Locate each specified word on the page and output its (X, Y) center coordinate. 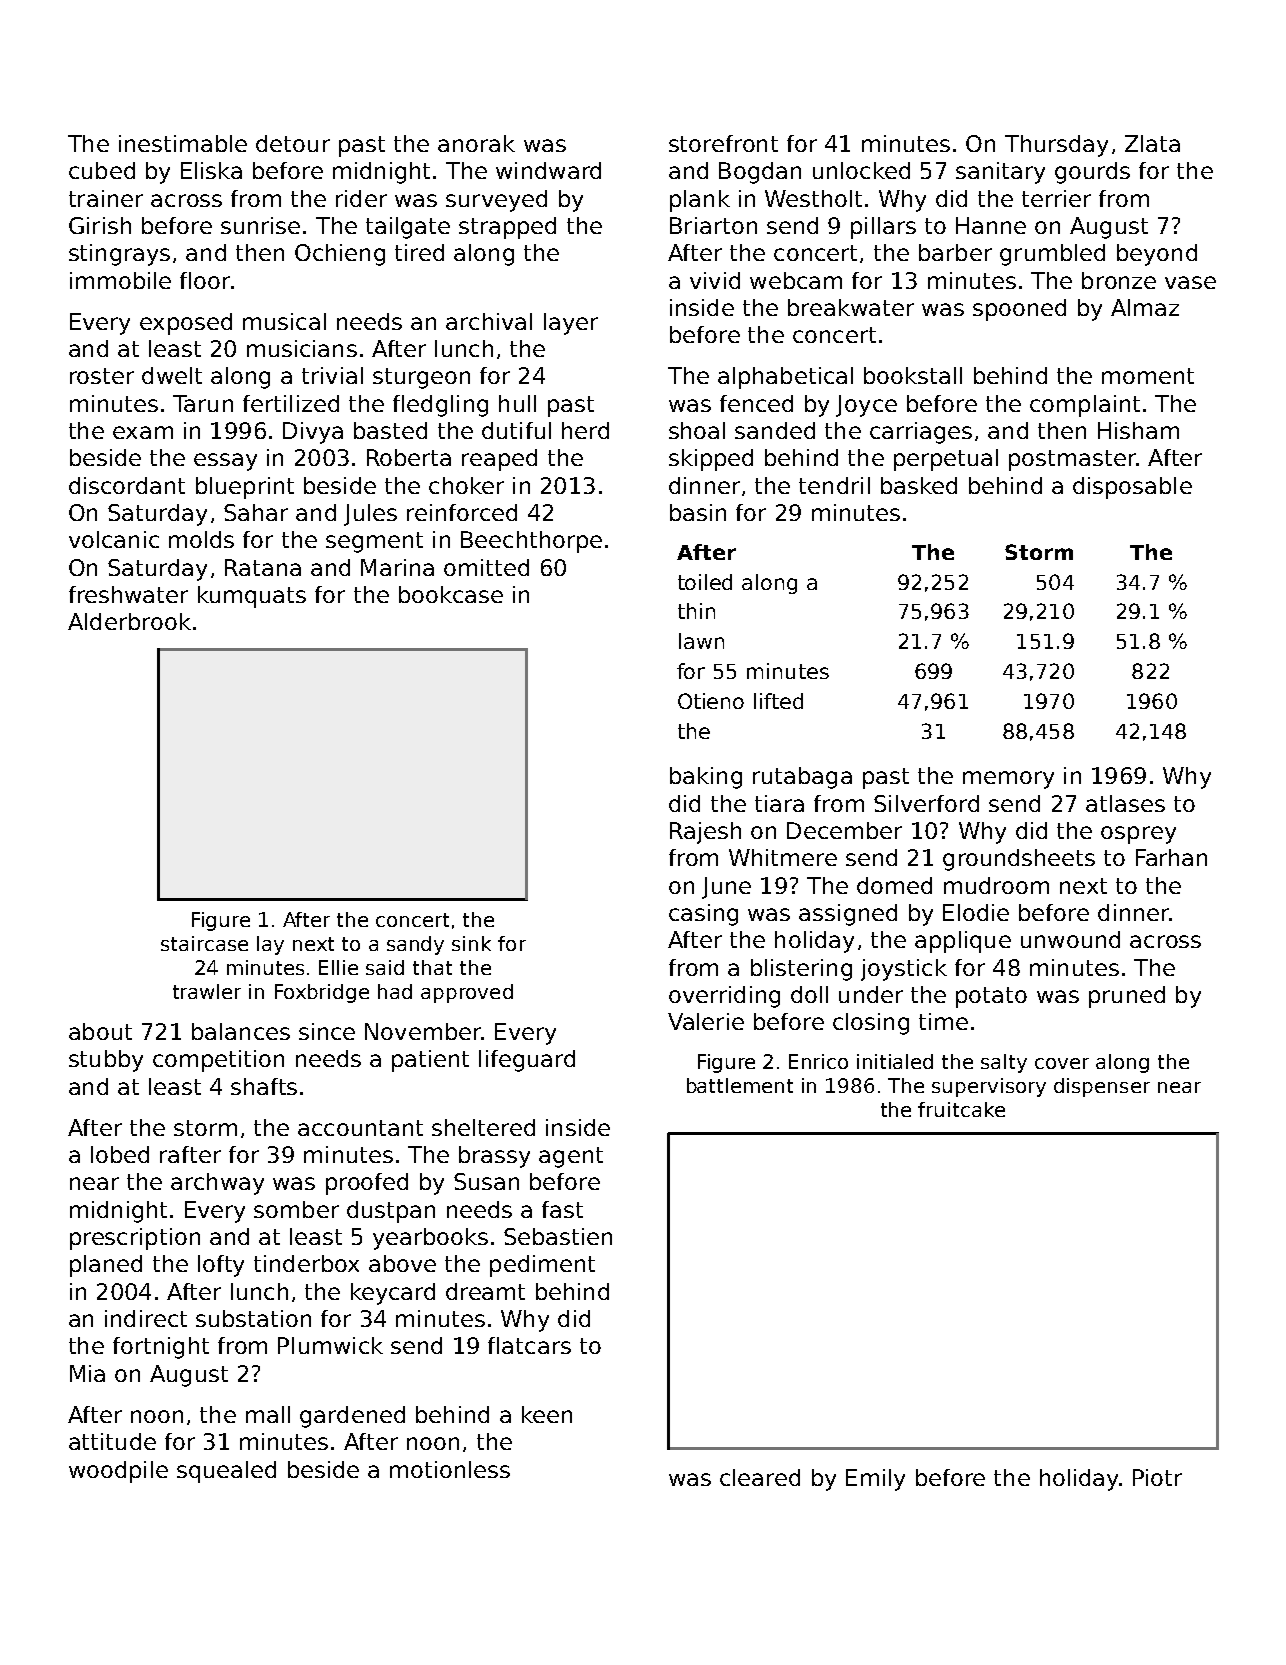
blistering (801, 970)
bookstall (913, 375)
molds (201, 539)
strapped (507, 228)
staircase (204, 943)
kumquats (252, 597)
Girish (100, 225)
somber (296, 1209)
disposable (1132, 488)
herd (585, 430)
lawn (701, 641)
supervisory (989, 1087)
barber (955, 252)
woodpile (118, 1472)
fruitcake (961, 1109)
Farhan (1171, 857)
